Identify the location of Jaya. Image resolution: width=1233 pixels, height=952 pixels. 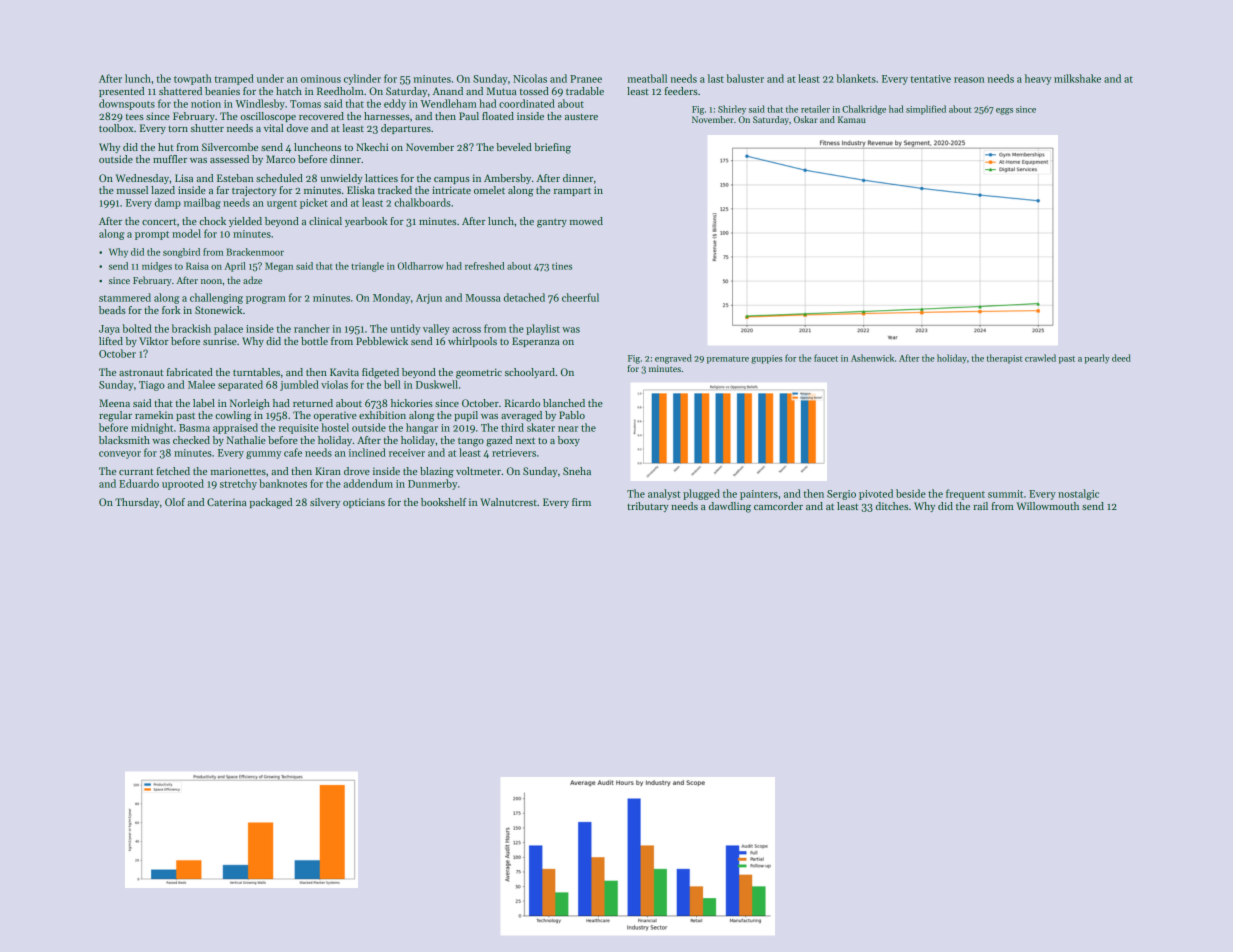
(109, 330).
